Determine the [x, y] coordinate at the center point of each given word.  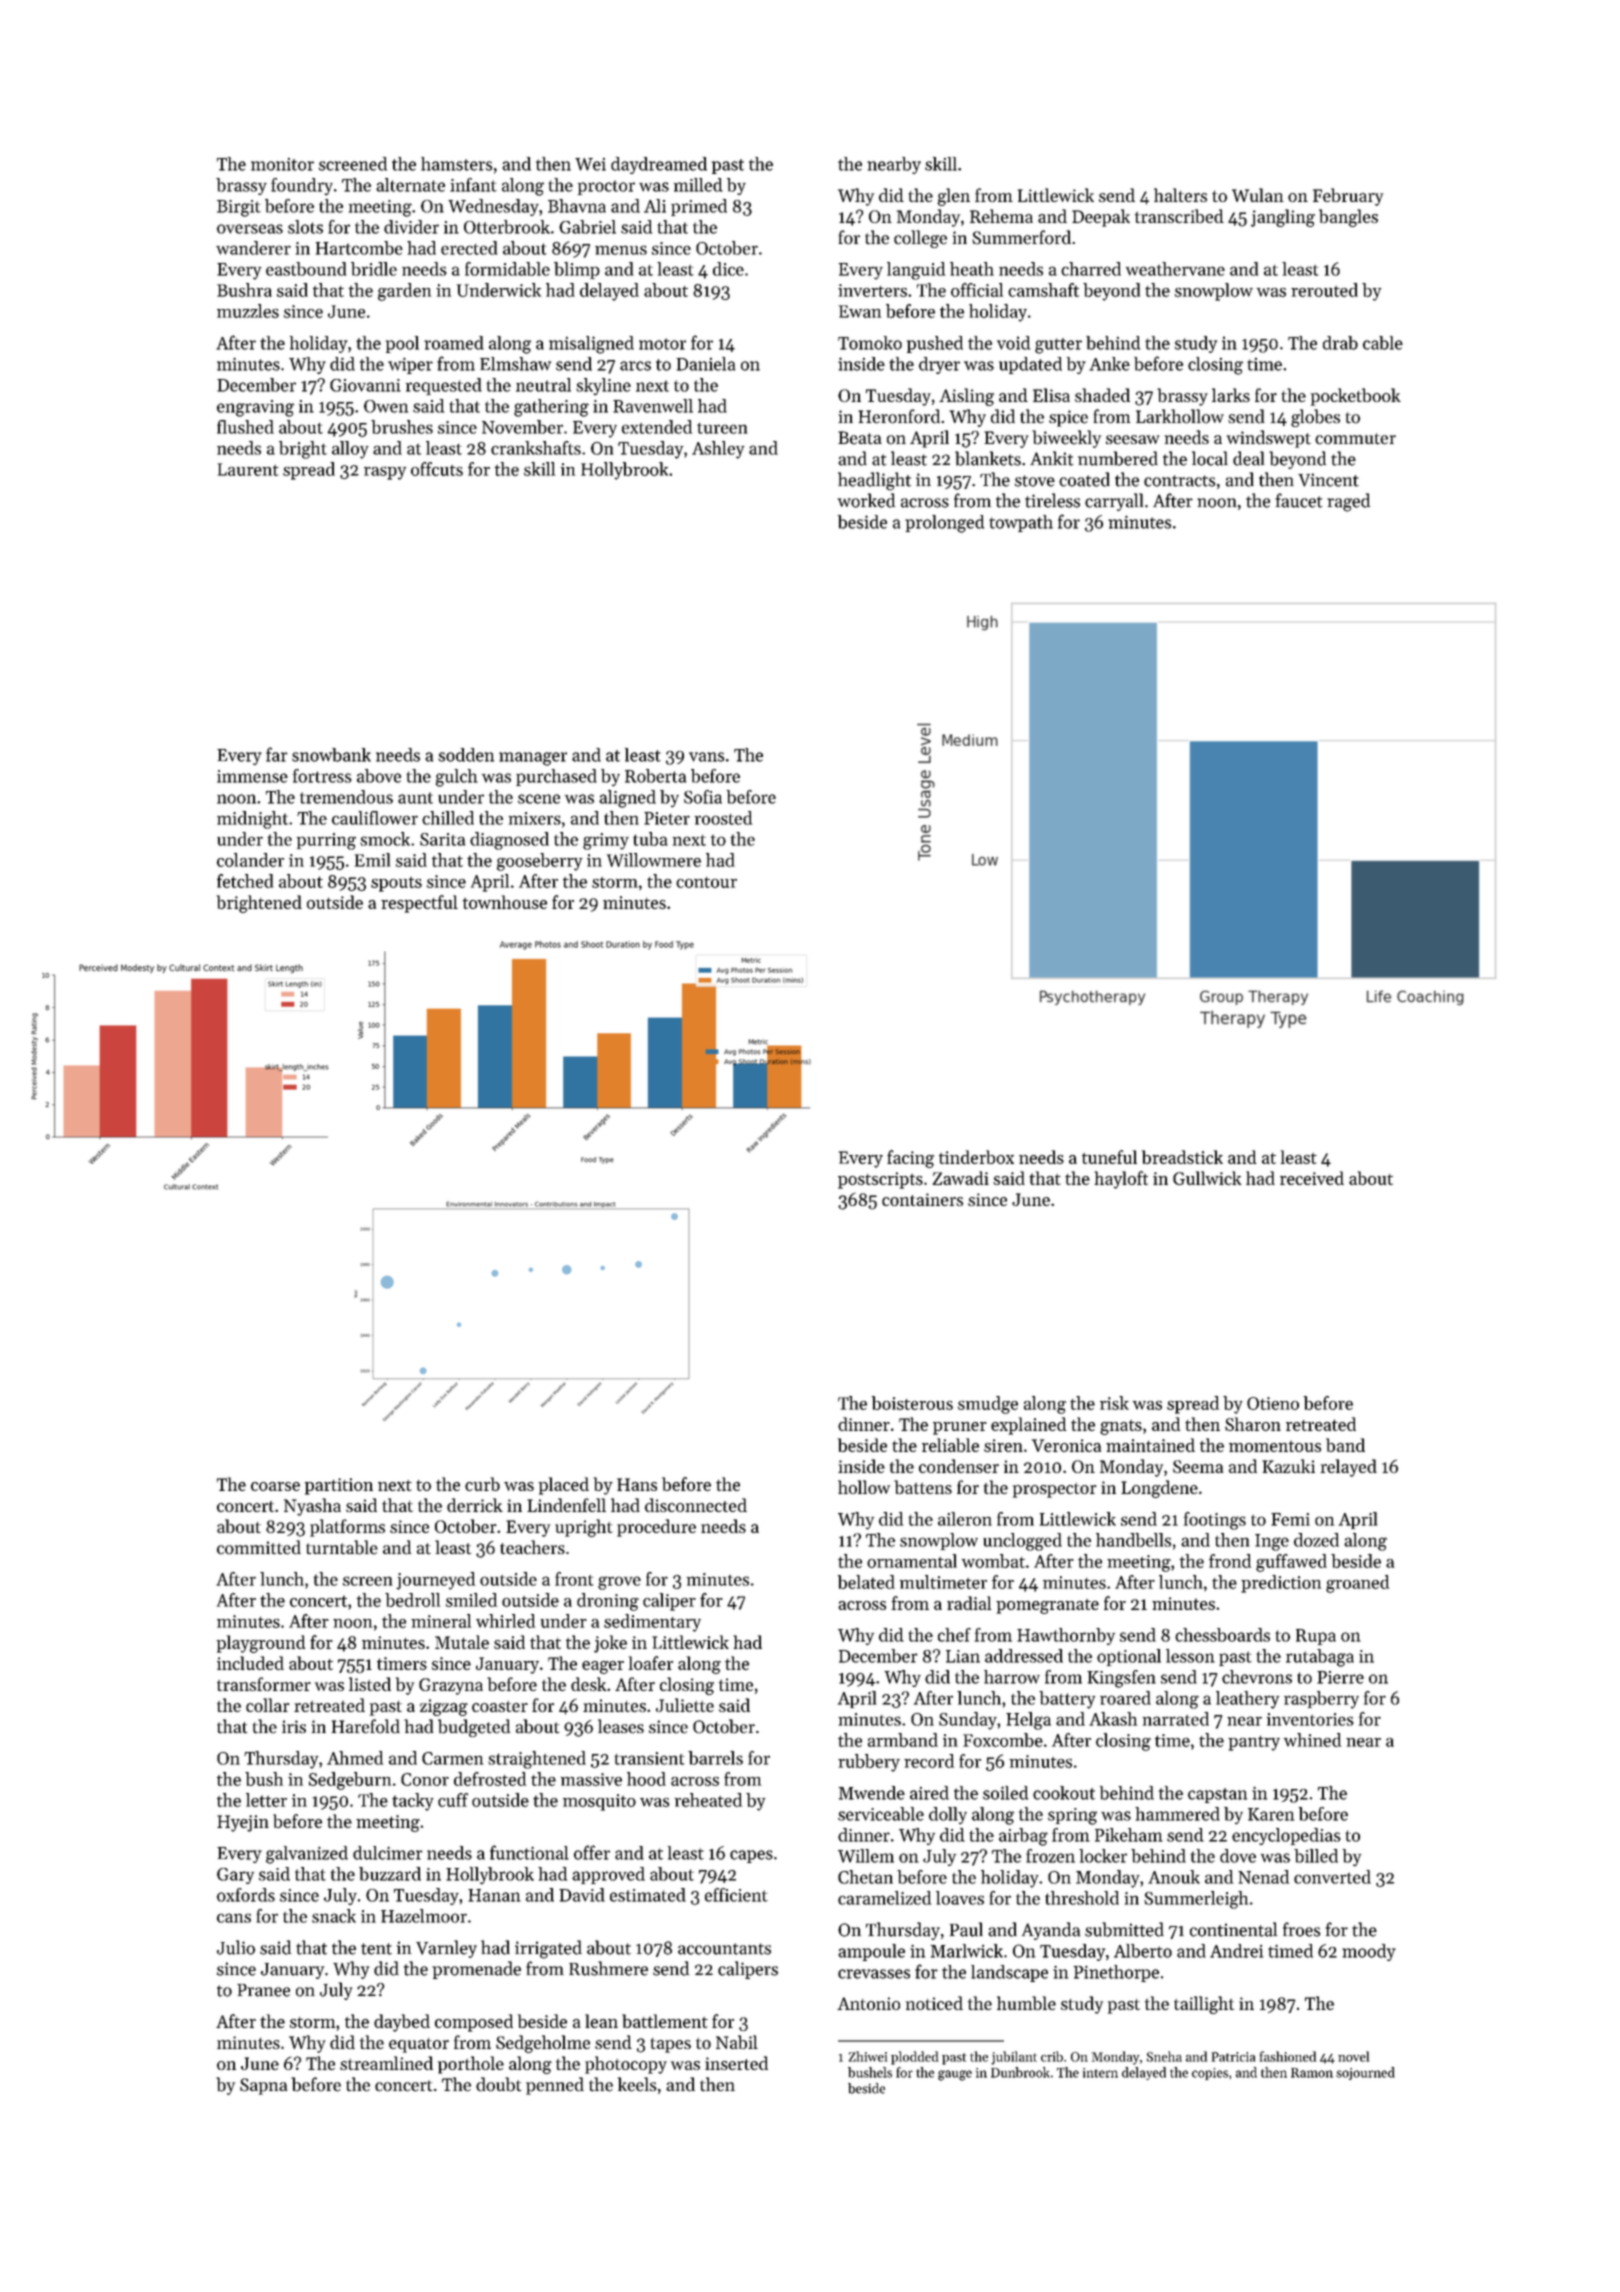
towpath [1021, 523]
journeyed [435, 1581]
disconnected [696, 1505]
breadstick [1182, 1157]
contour [706, 882]
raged [1348, 502]
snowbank [331, 755]
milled [698, 185]
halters [1180, 195]
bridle [374, 269]
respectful [419, 904]
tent [376, 1949]
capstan [1217, 1795]
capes [751, 1856]
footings [1215, 1521]
